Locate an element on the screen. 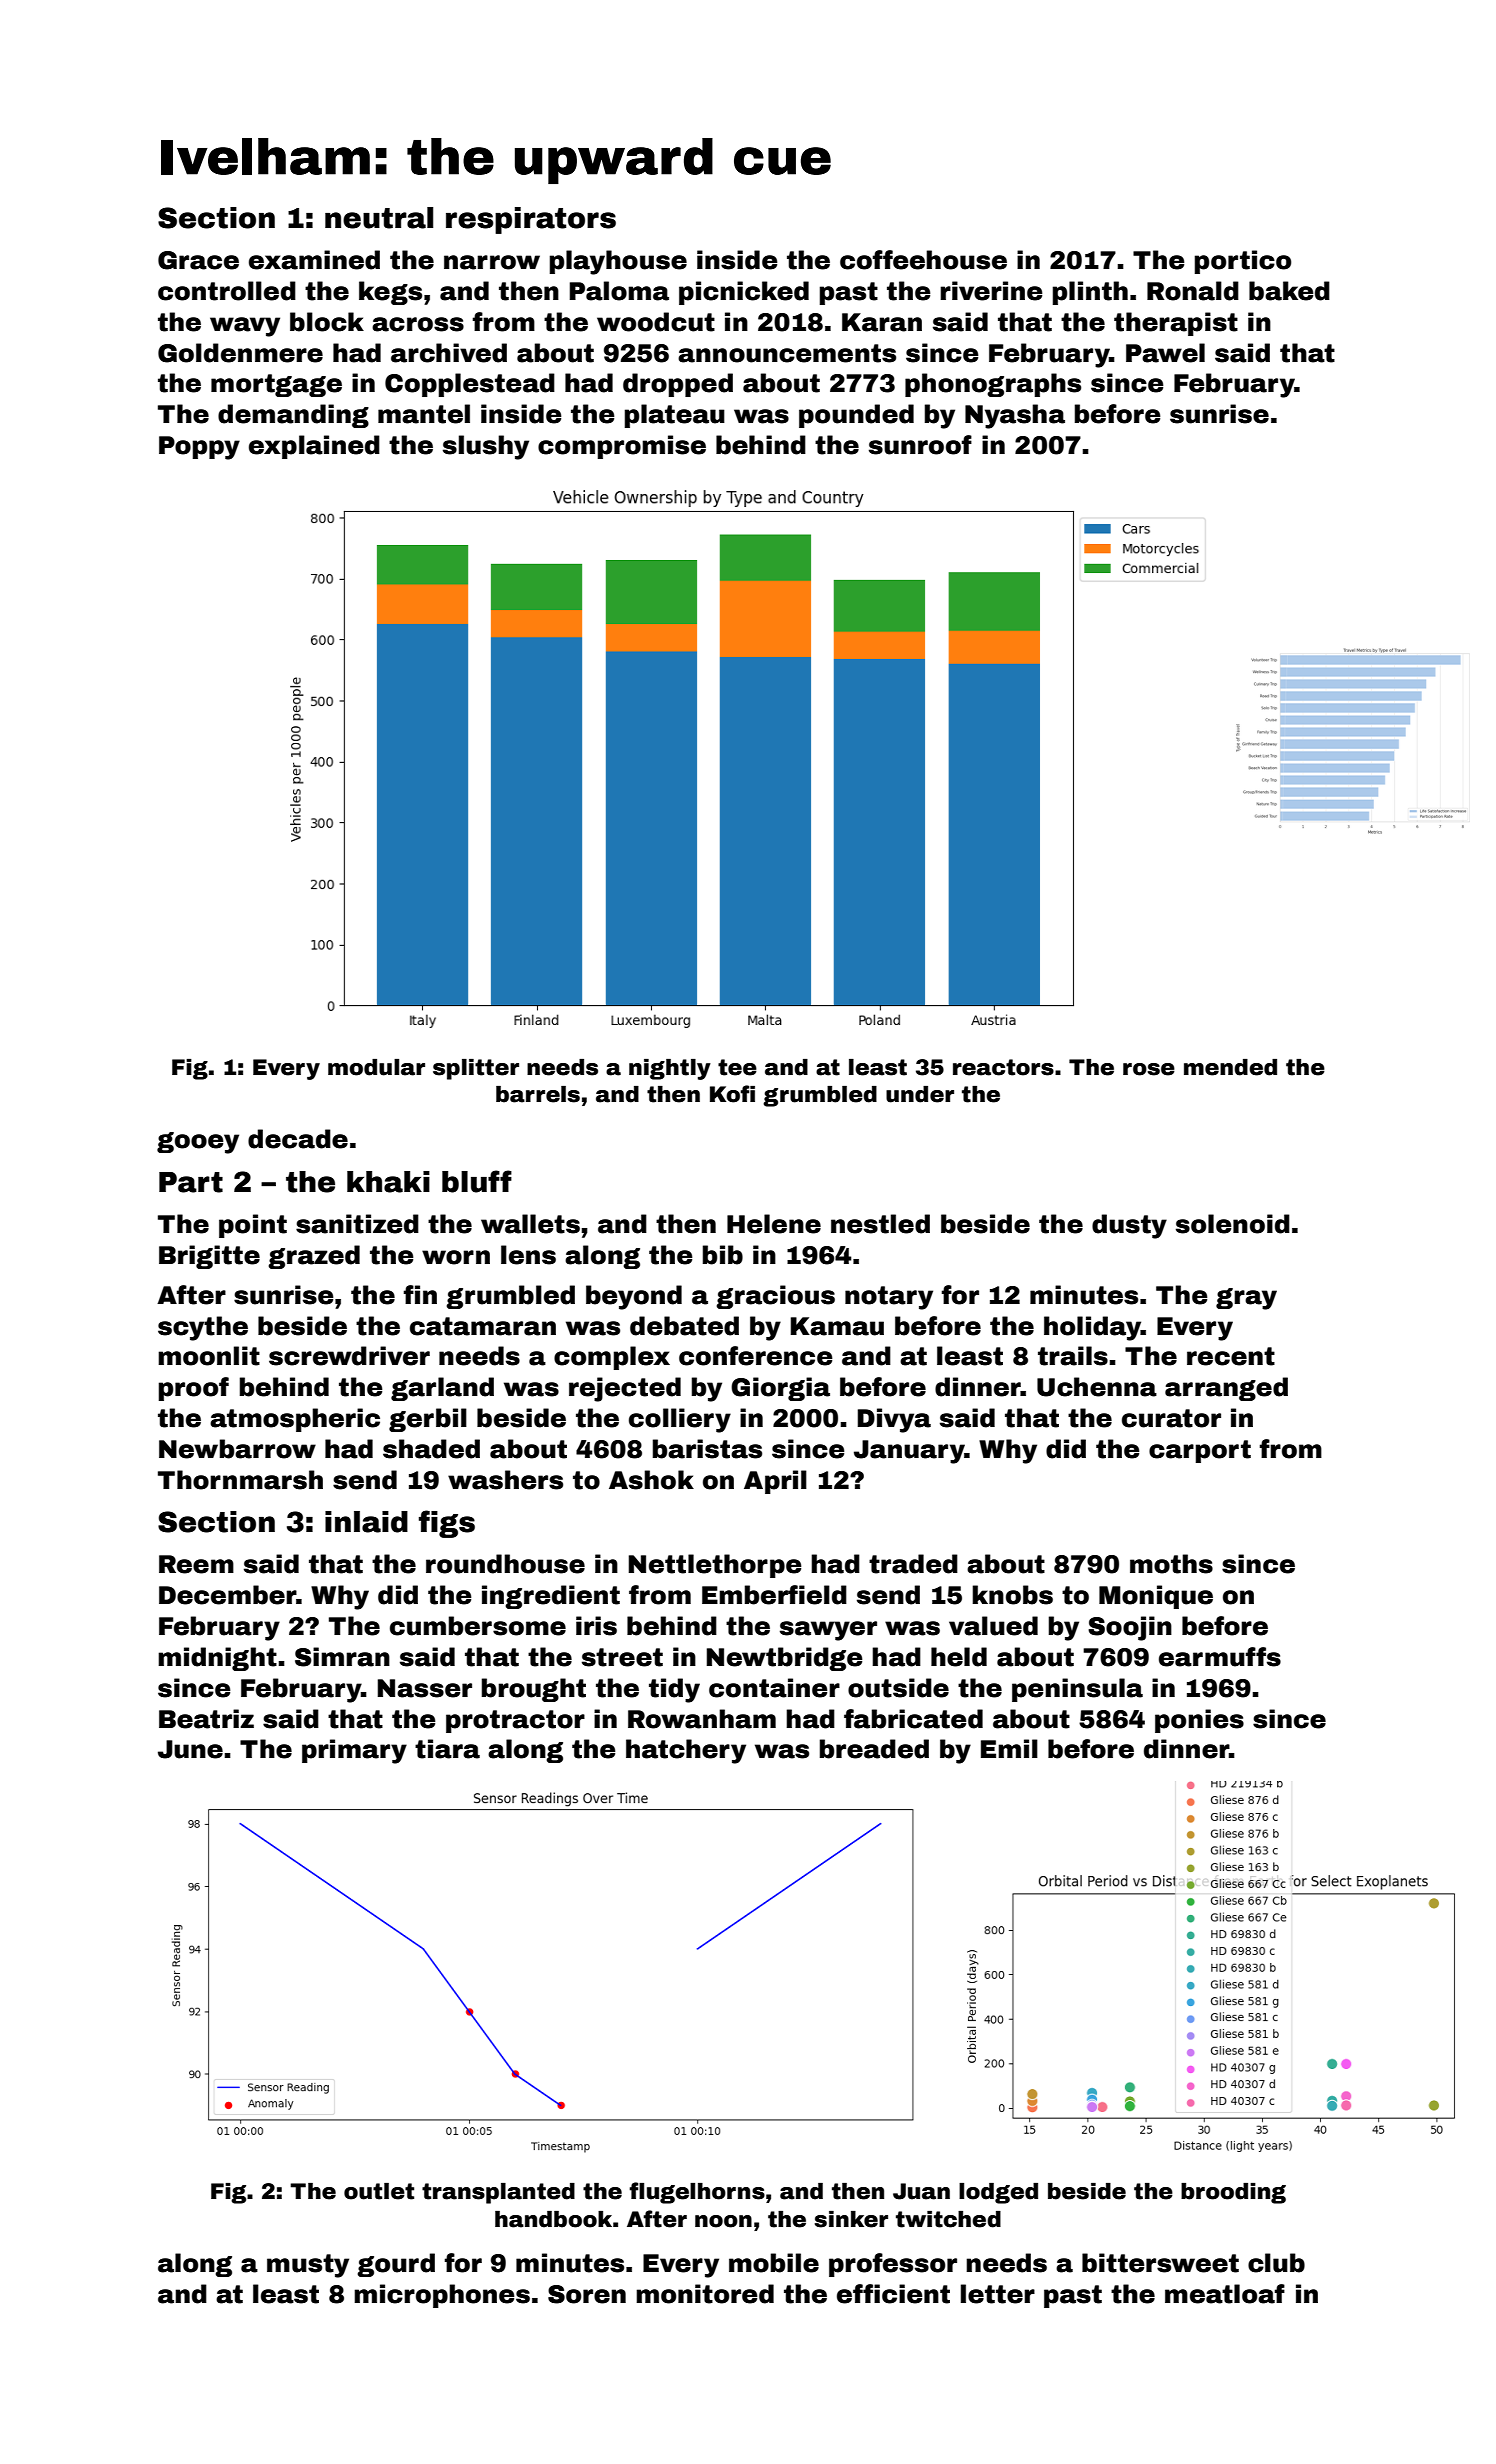 Image resolution: width=1496 pixels, height=2464 pixels. Soren is located at coordinates (587, 2294).
